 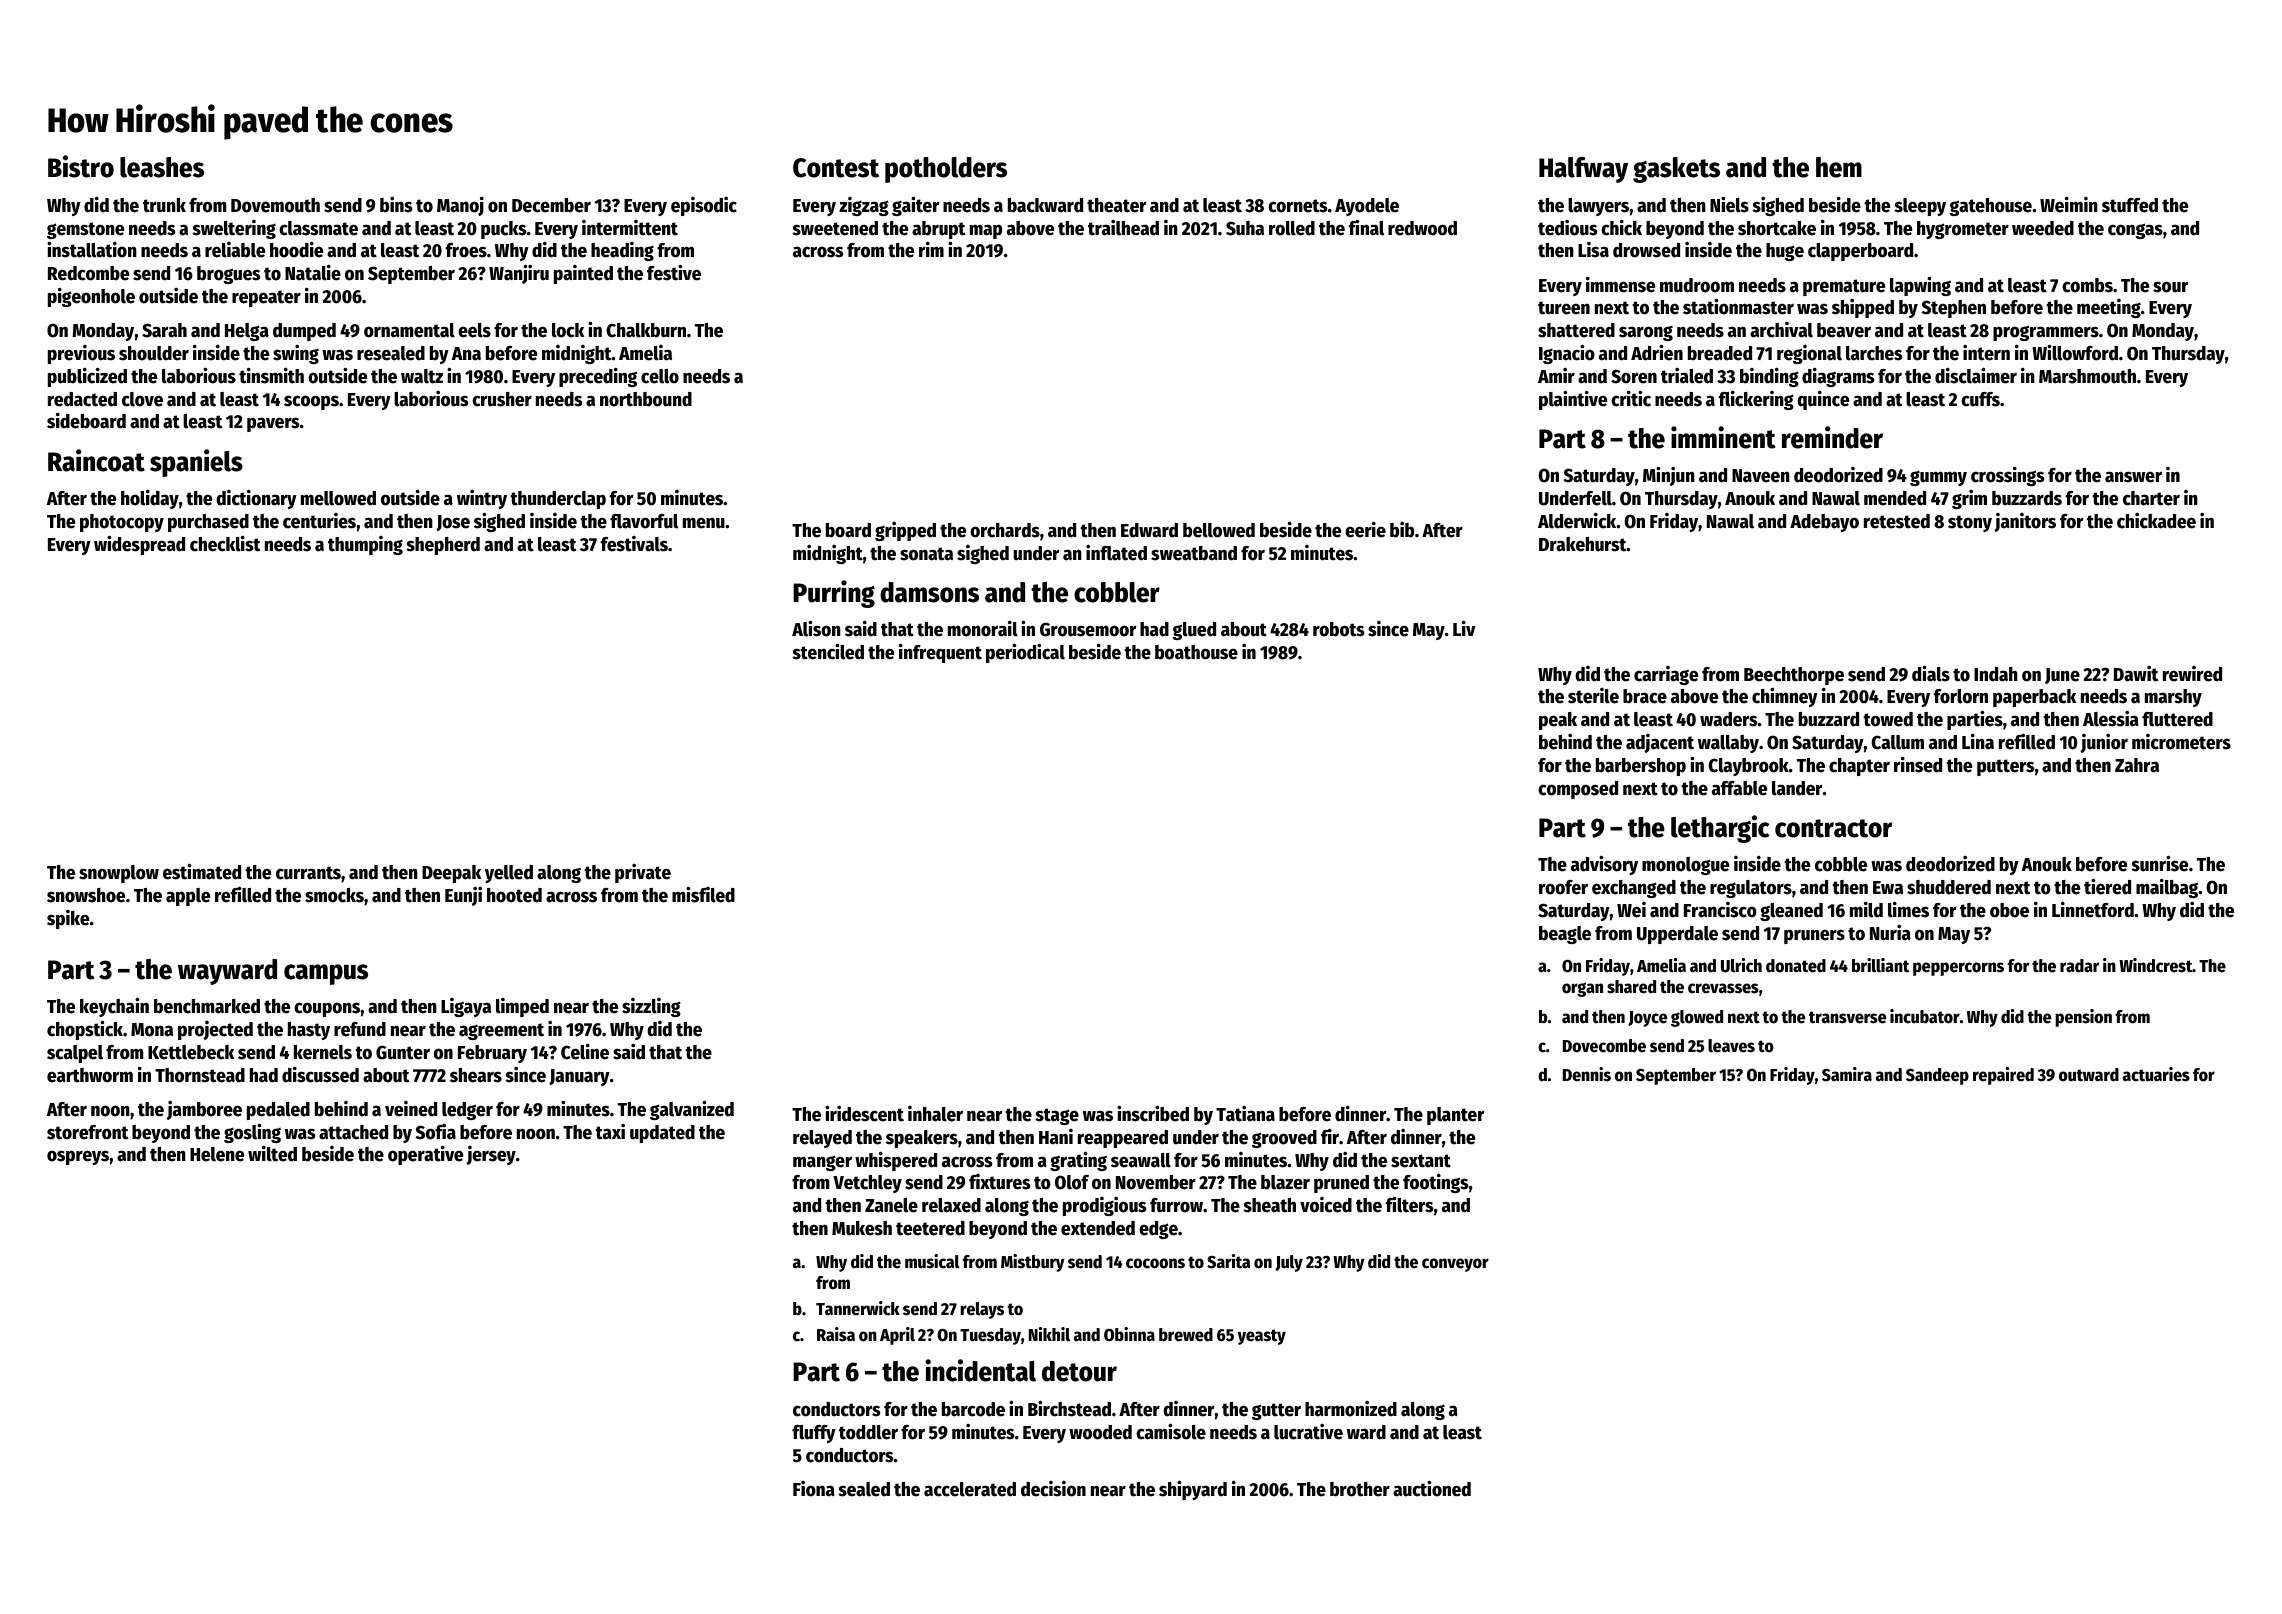 What do you see at coordinates (78, 1157) in the document?
I see `ospreys` at bounding box center [78, 1157].
